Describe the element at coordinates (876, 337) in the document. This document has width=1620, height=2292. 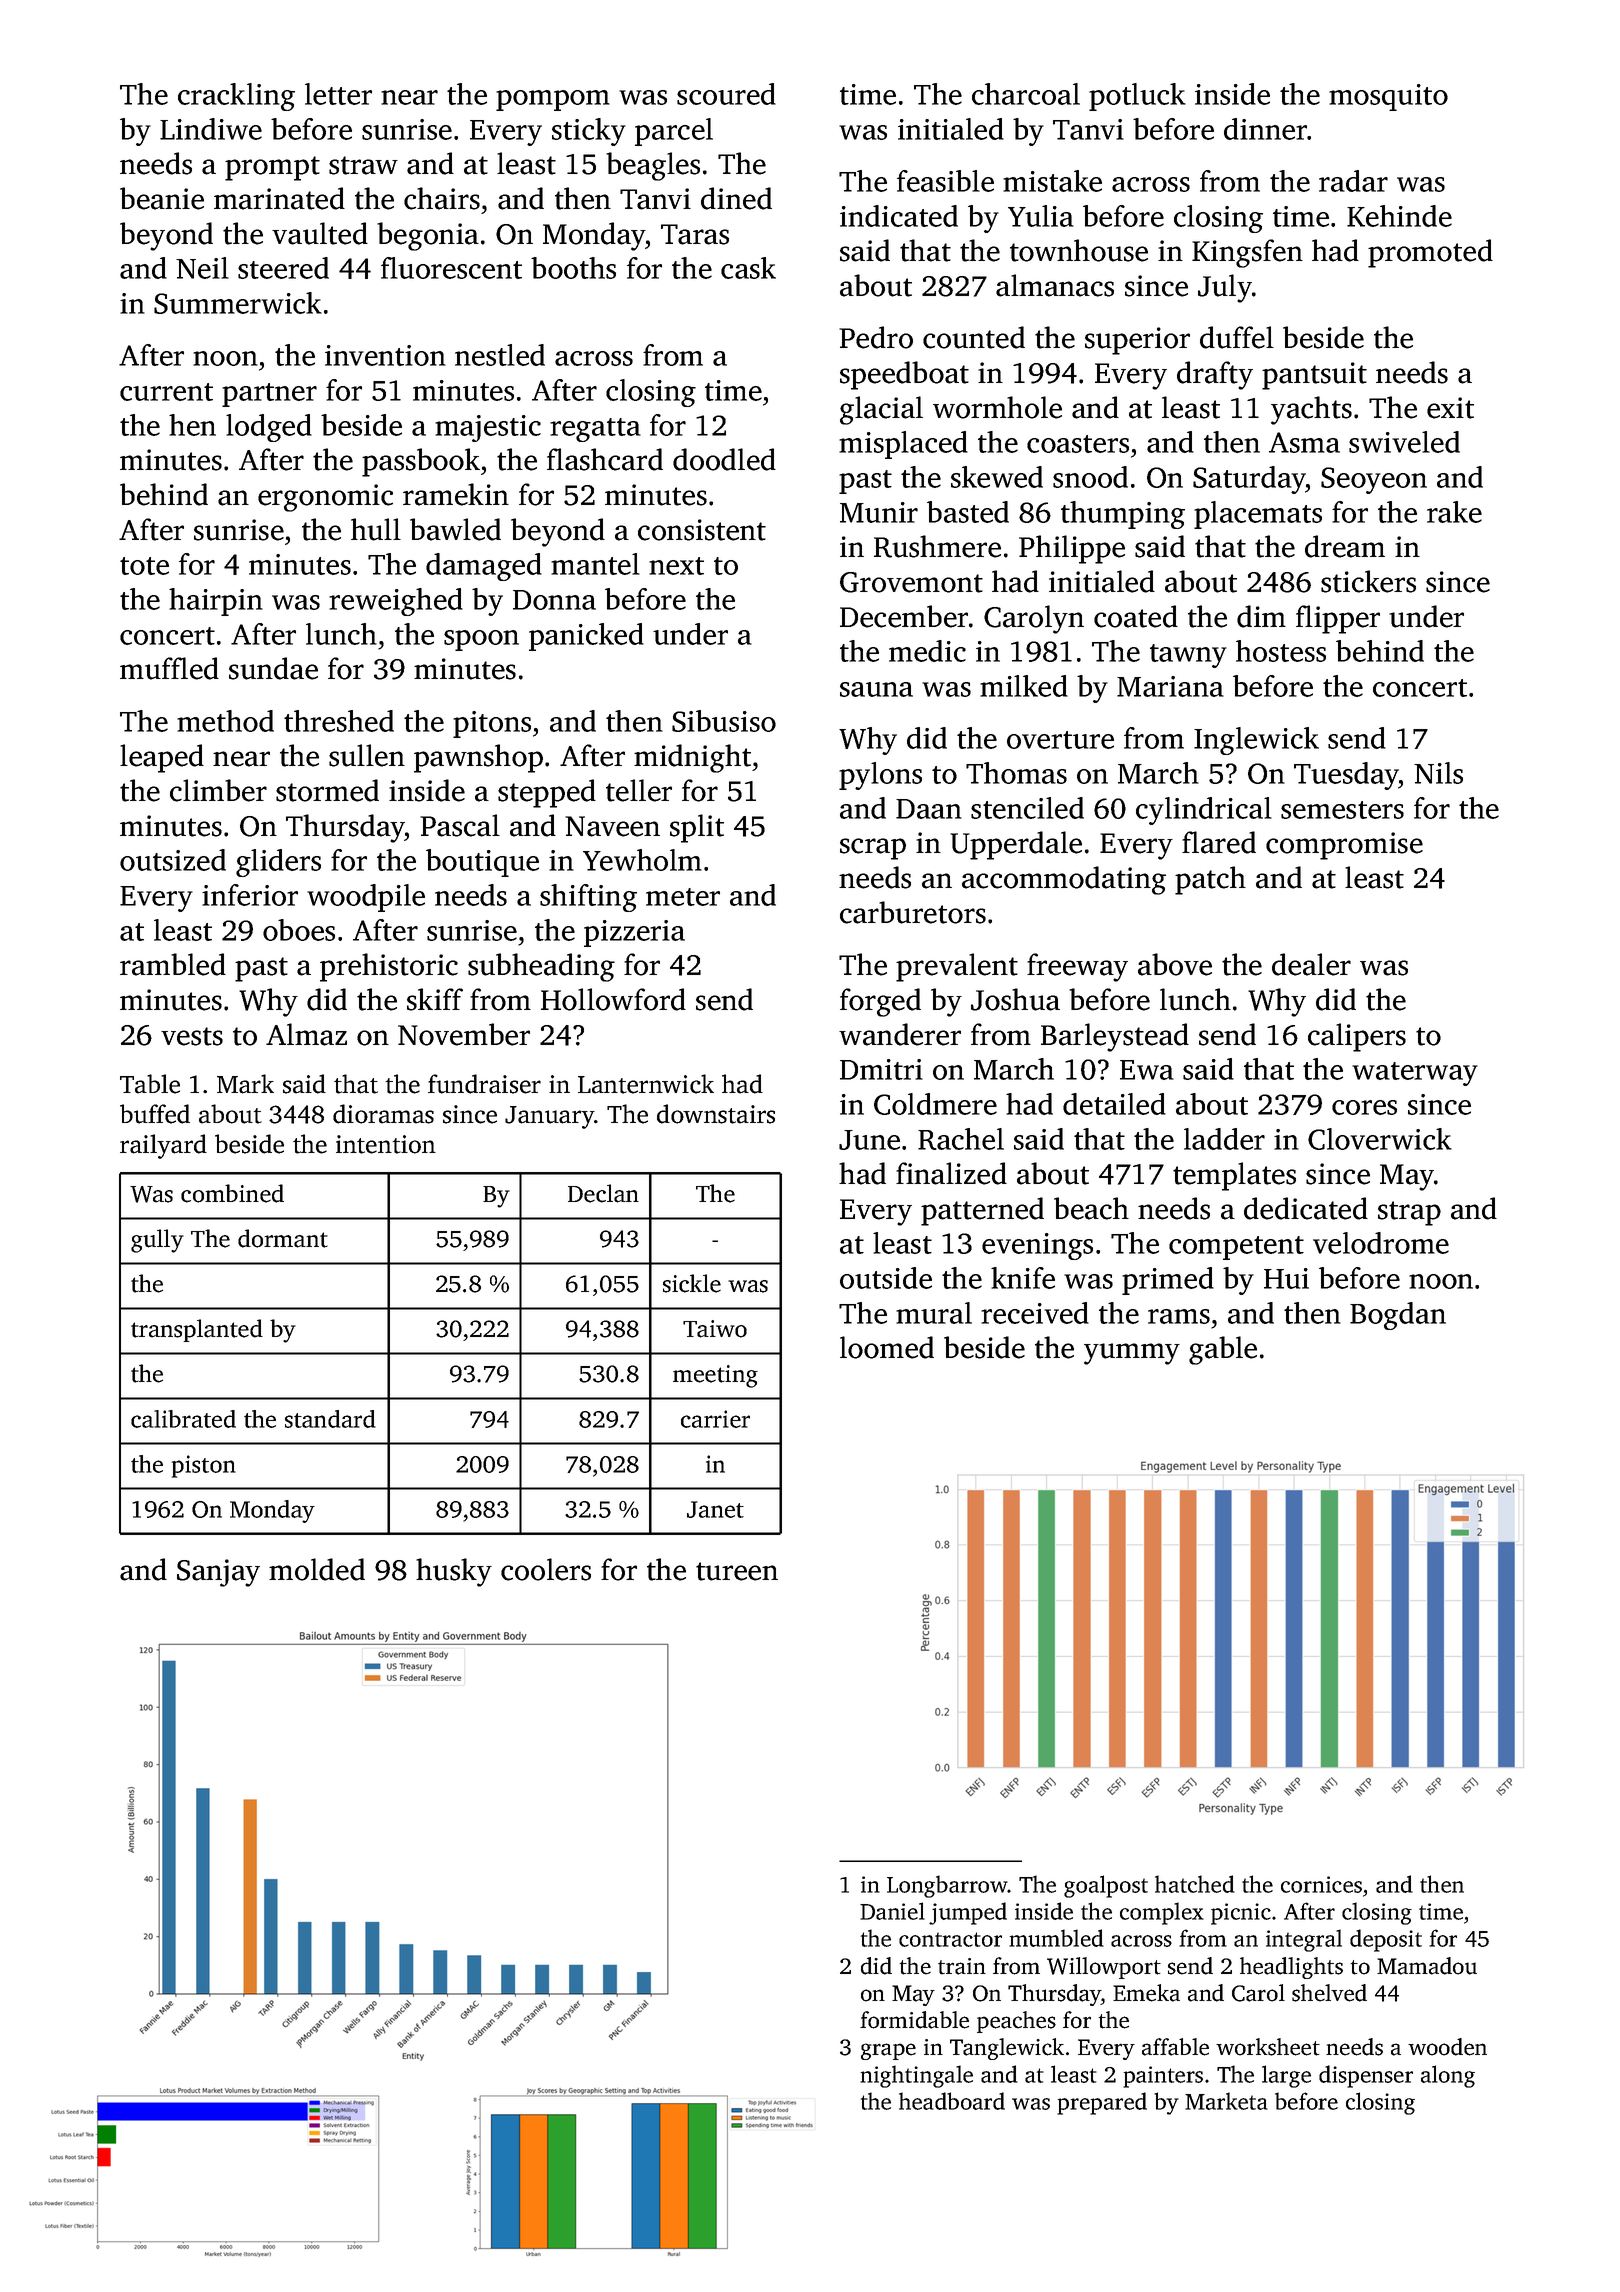
I see `Pedro` at that location.
